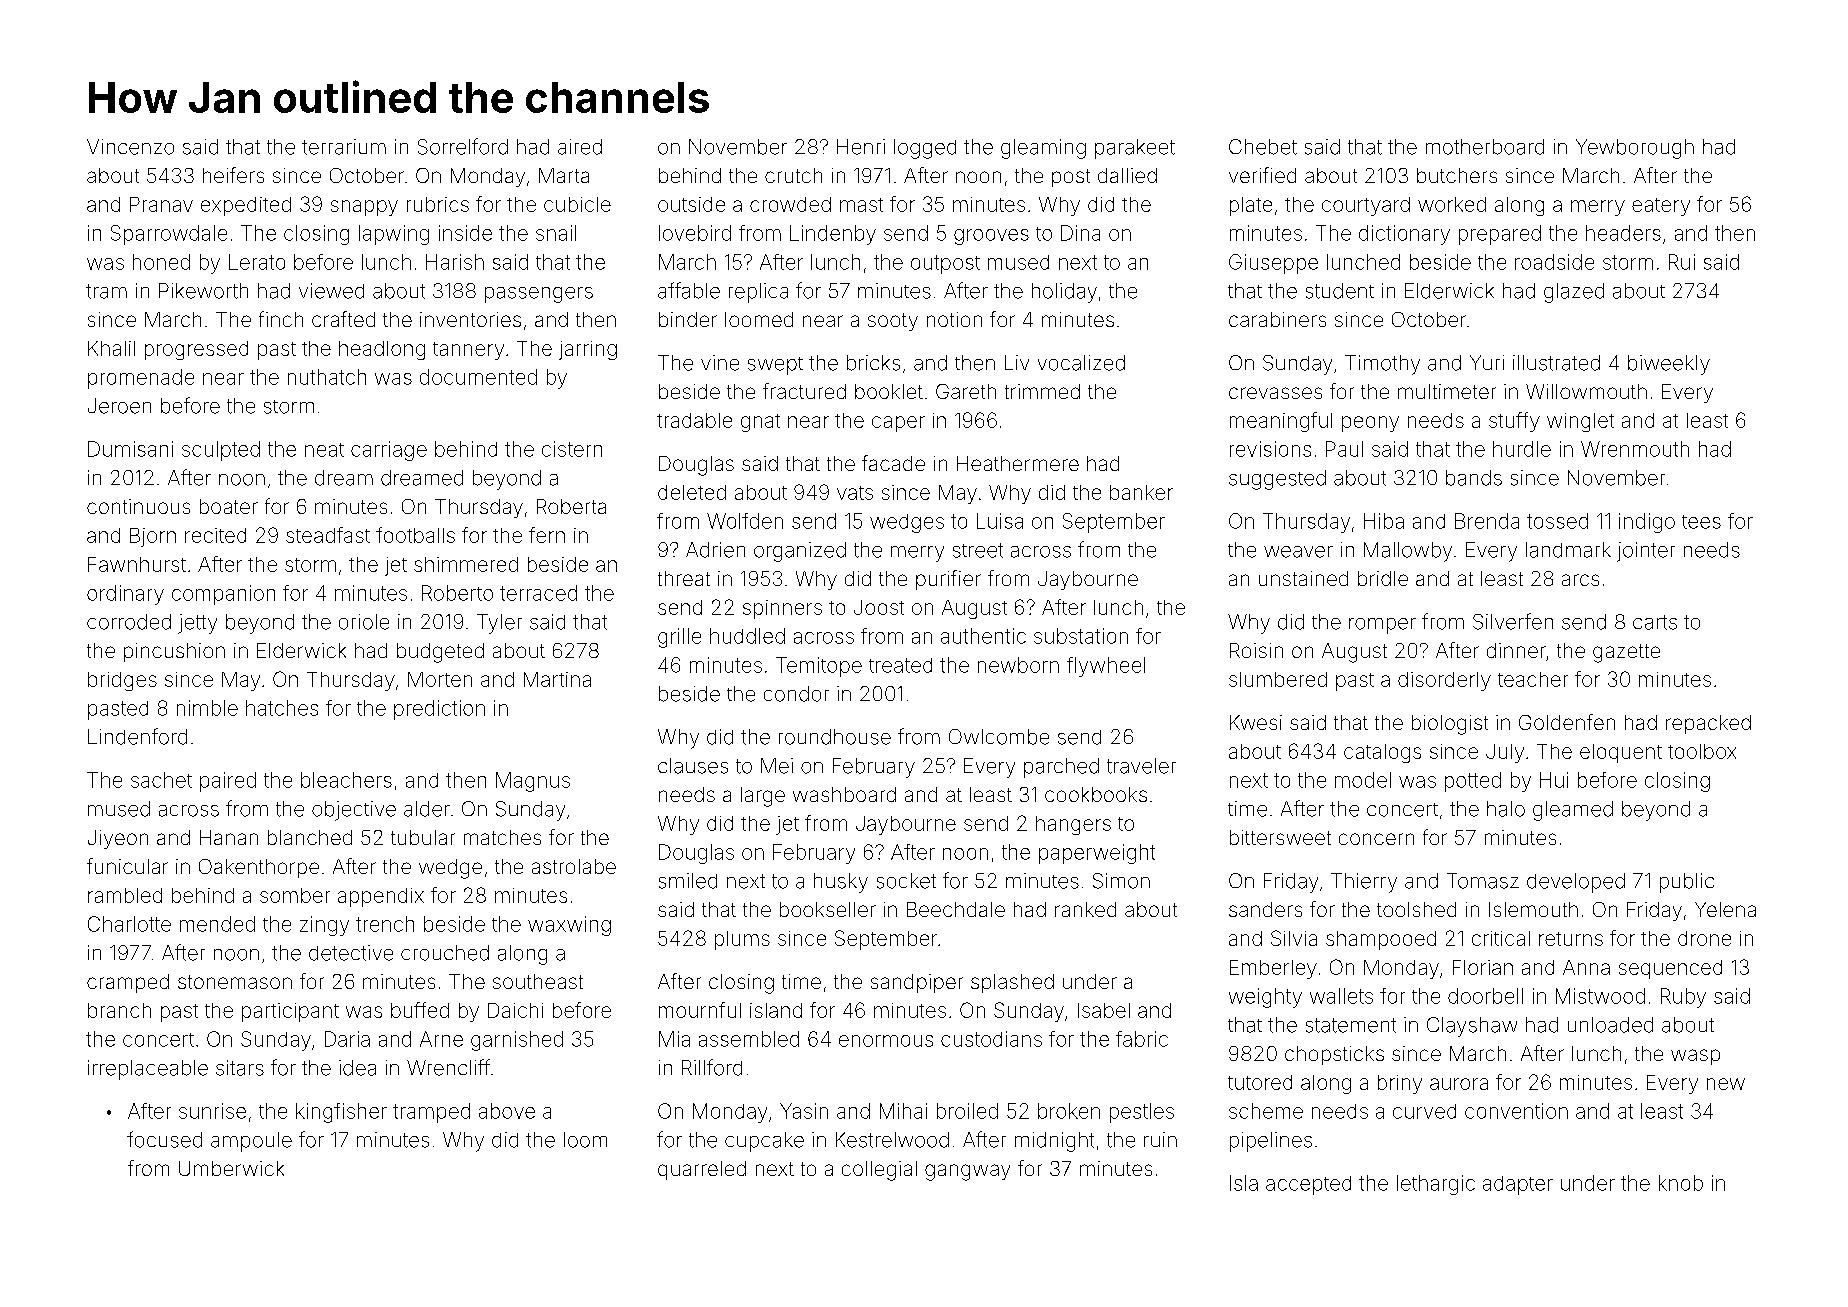 The width and height of the screenshot is (1848, 1307). I want to click on weaver, so click(1298, 552).
